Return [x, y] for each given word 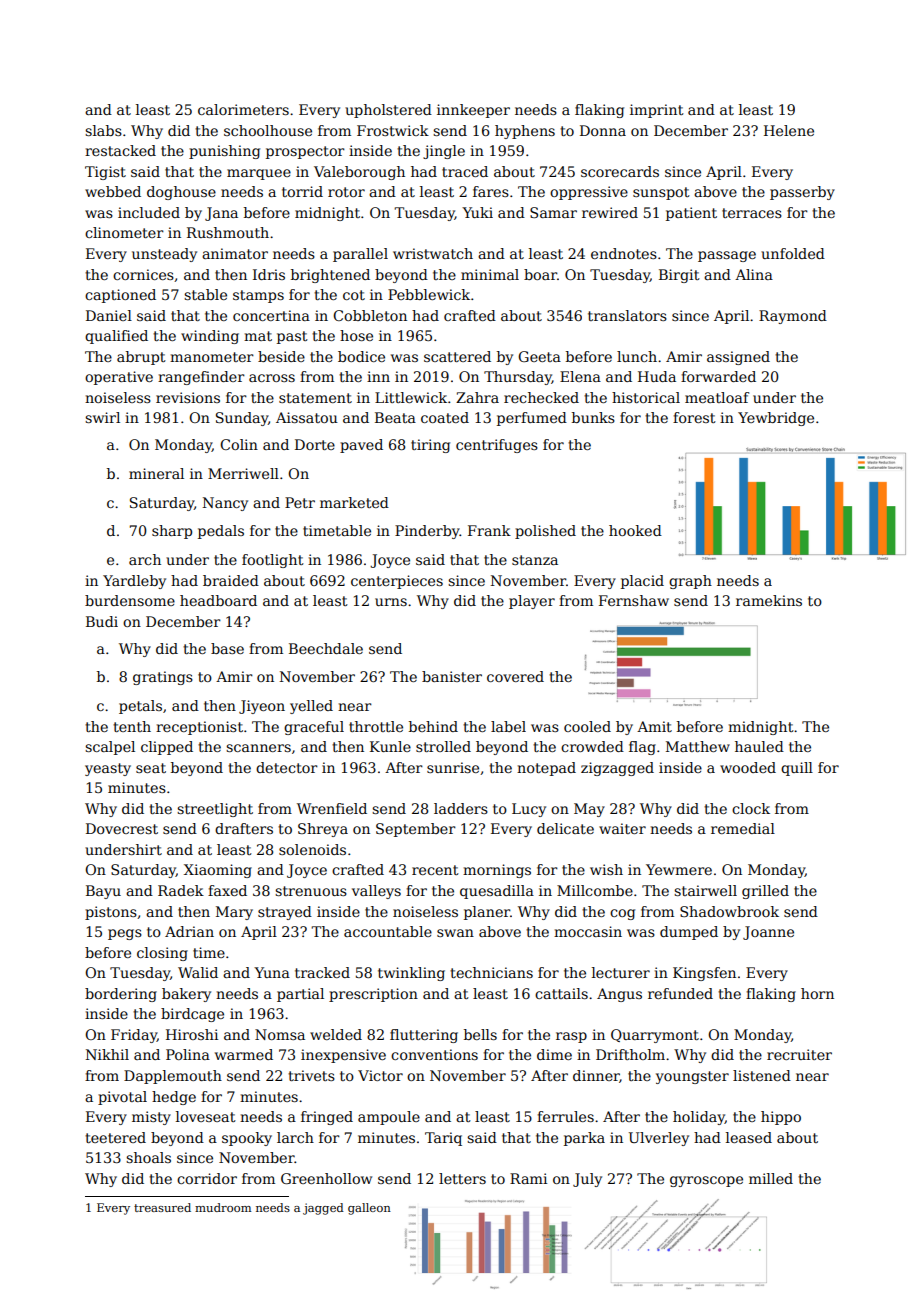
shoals [148, 1157]
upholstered [388, 111]
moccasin [588, 931]
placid [642, 582]
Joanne [768, 933]
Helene [789, 130]
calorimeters [243, 109]
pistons [111, 913]
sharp [172, 532]
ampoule [389, 1118]
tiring [430, 446]
